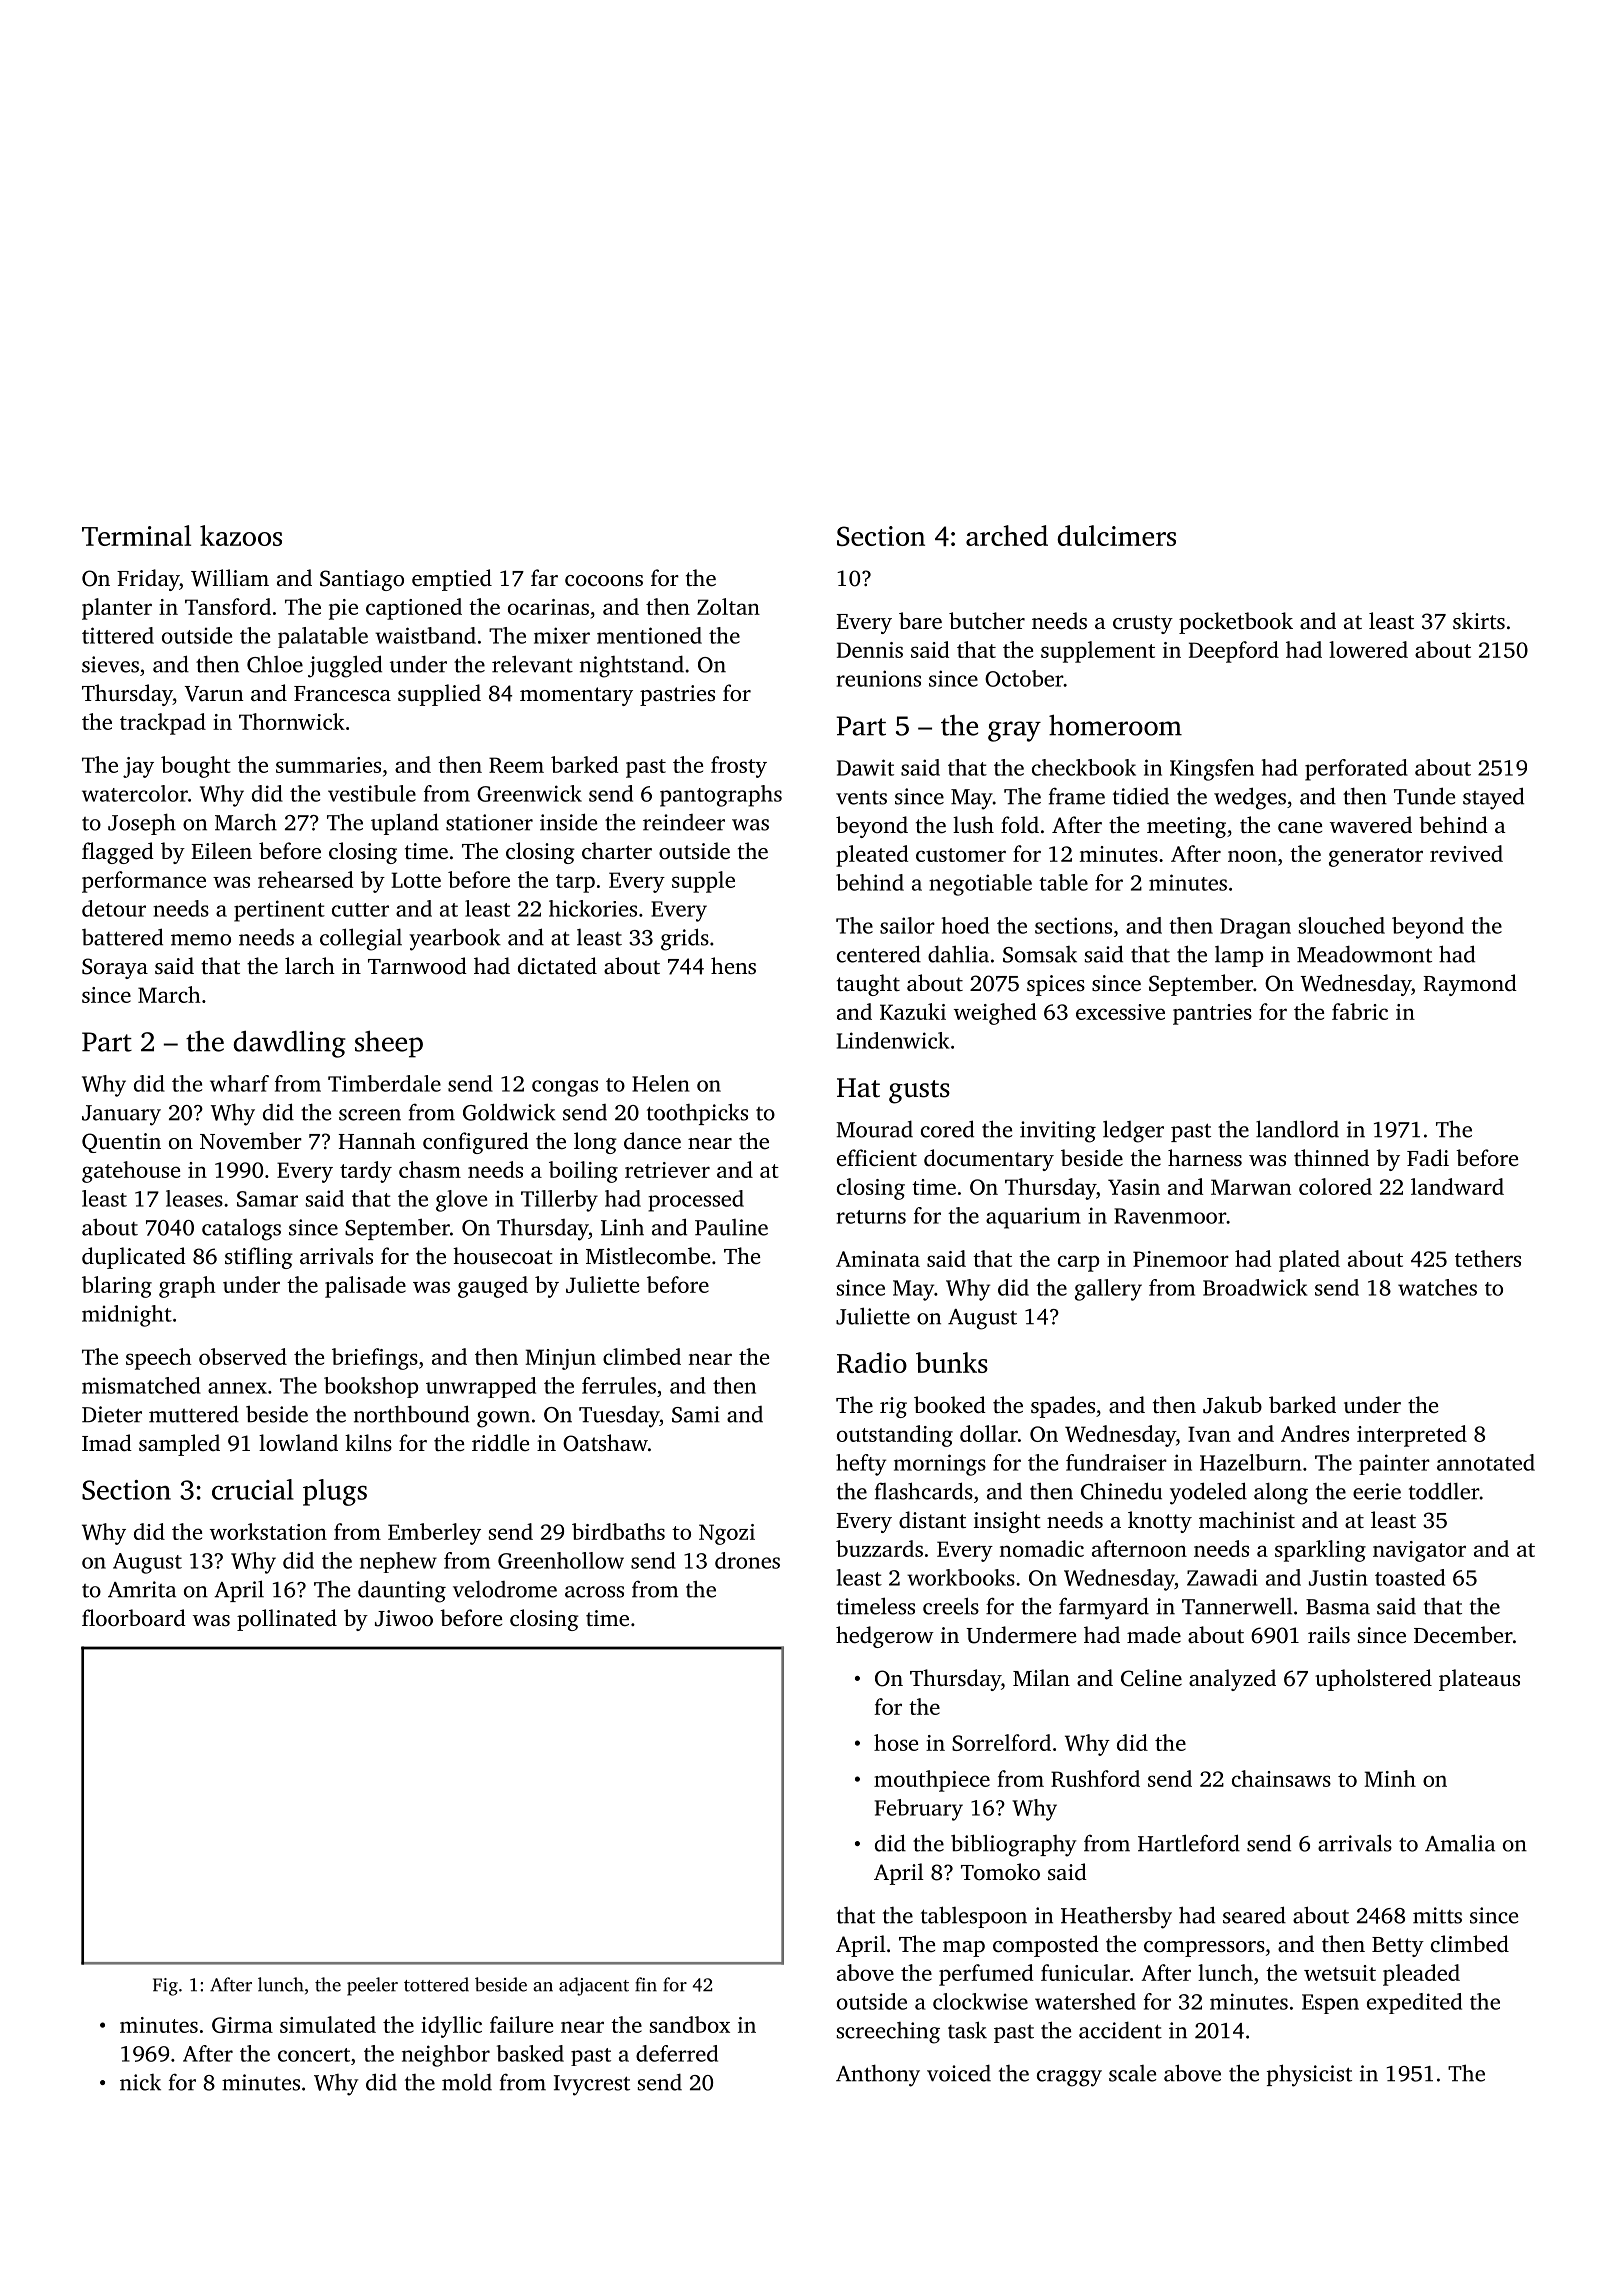 The width and height of the image is (1620, 2292). Describe the element at coordinates (1297, 1129) in the image. I see `landlord` at that location.
